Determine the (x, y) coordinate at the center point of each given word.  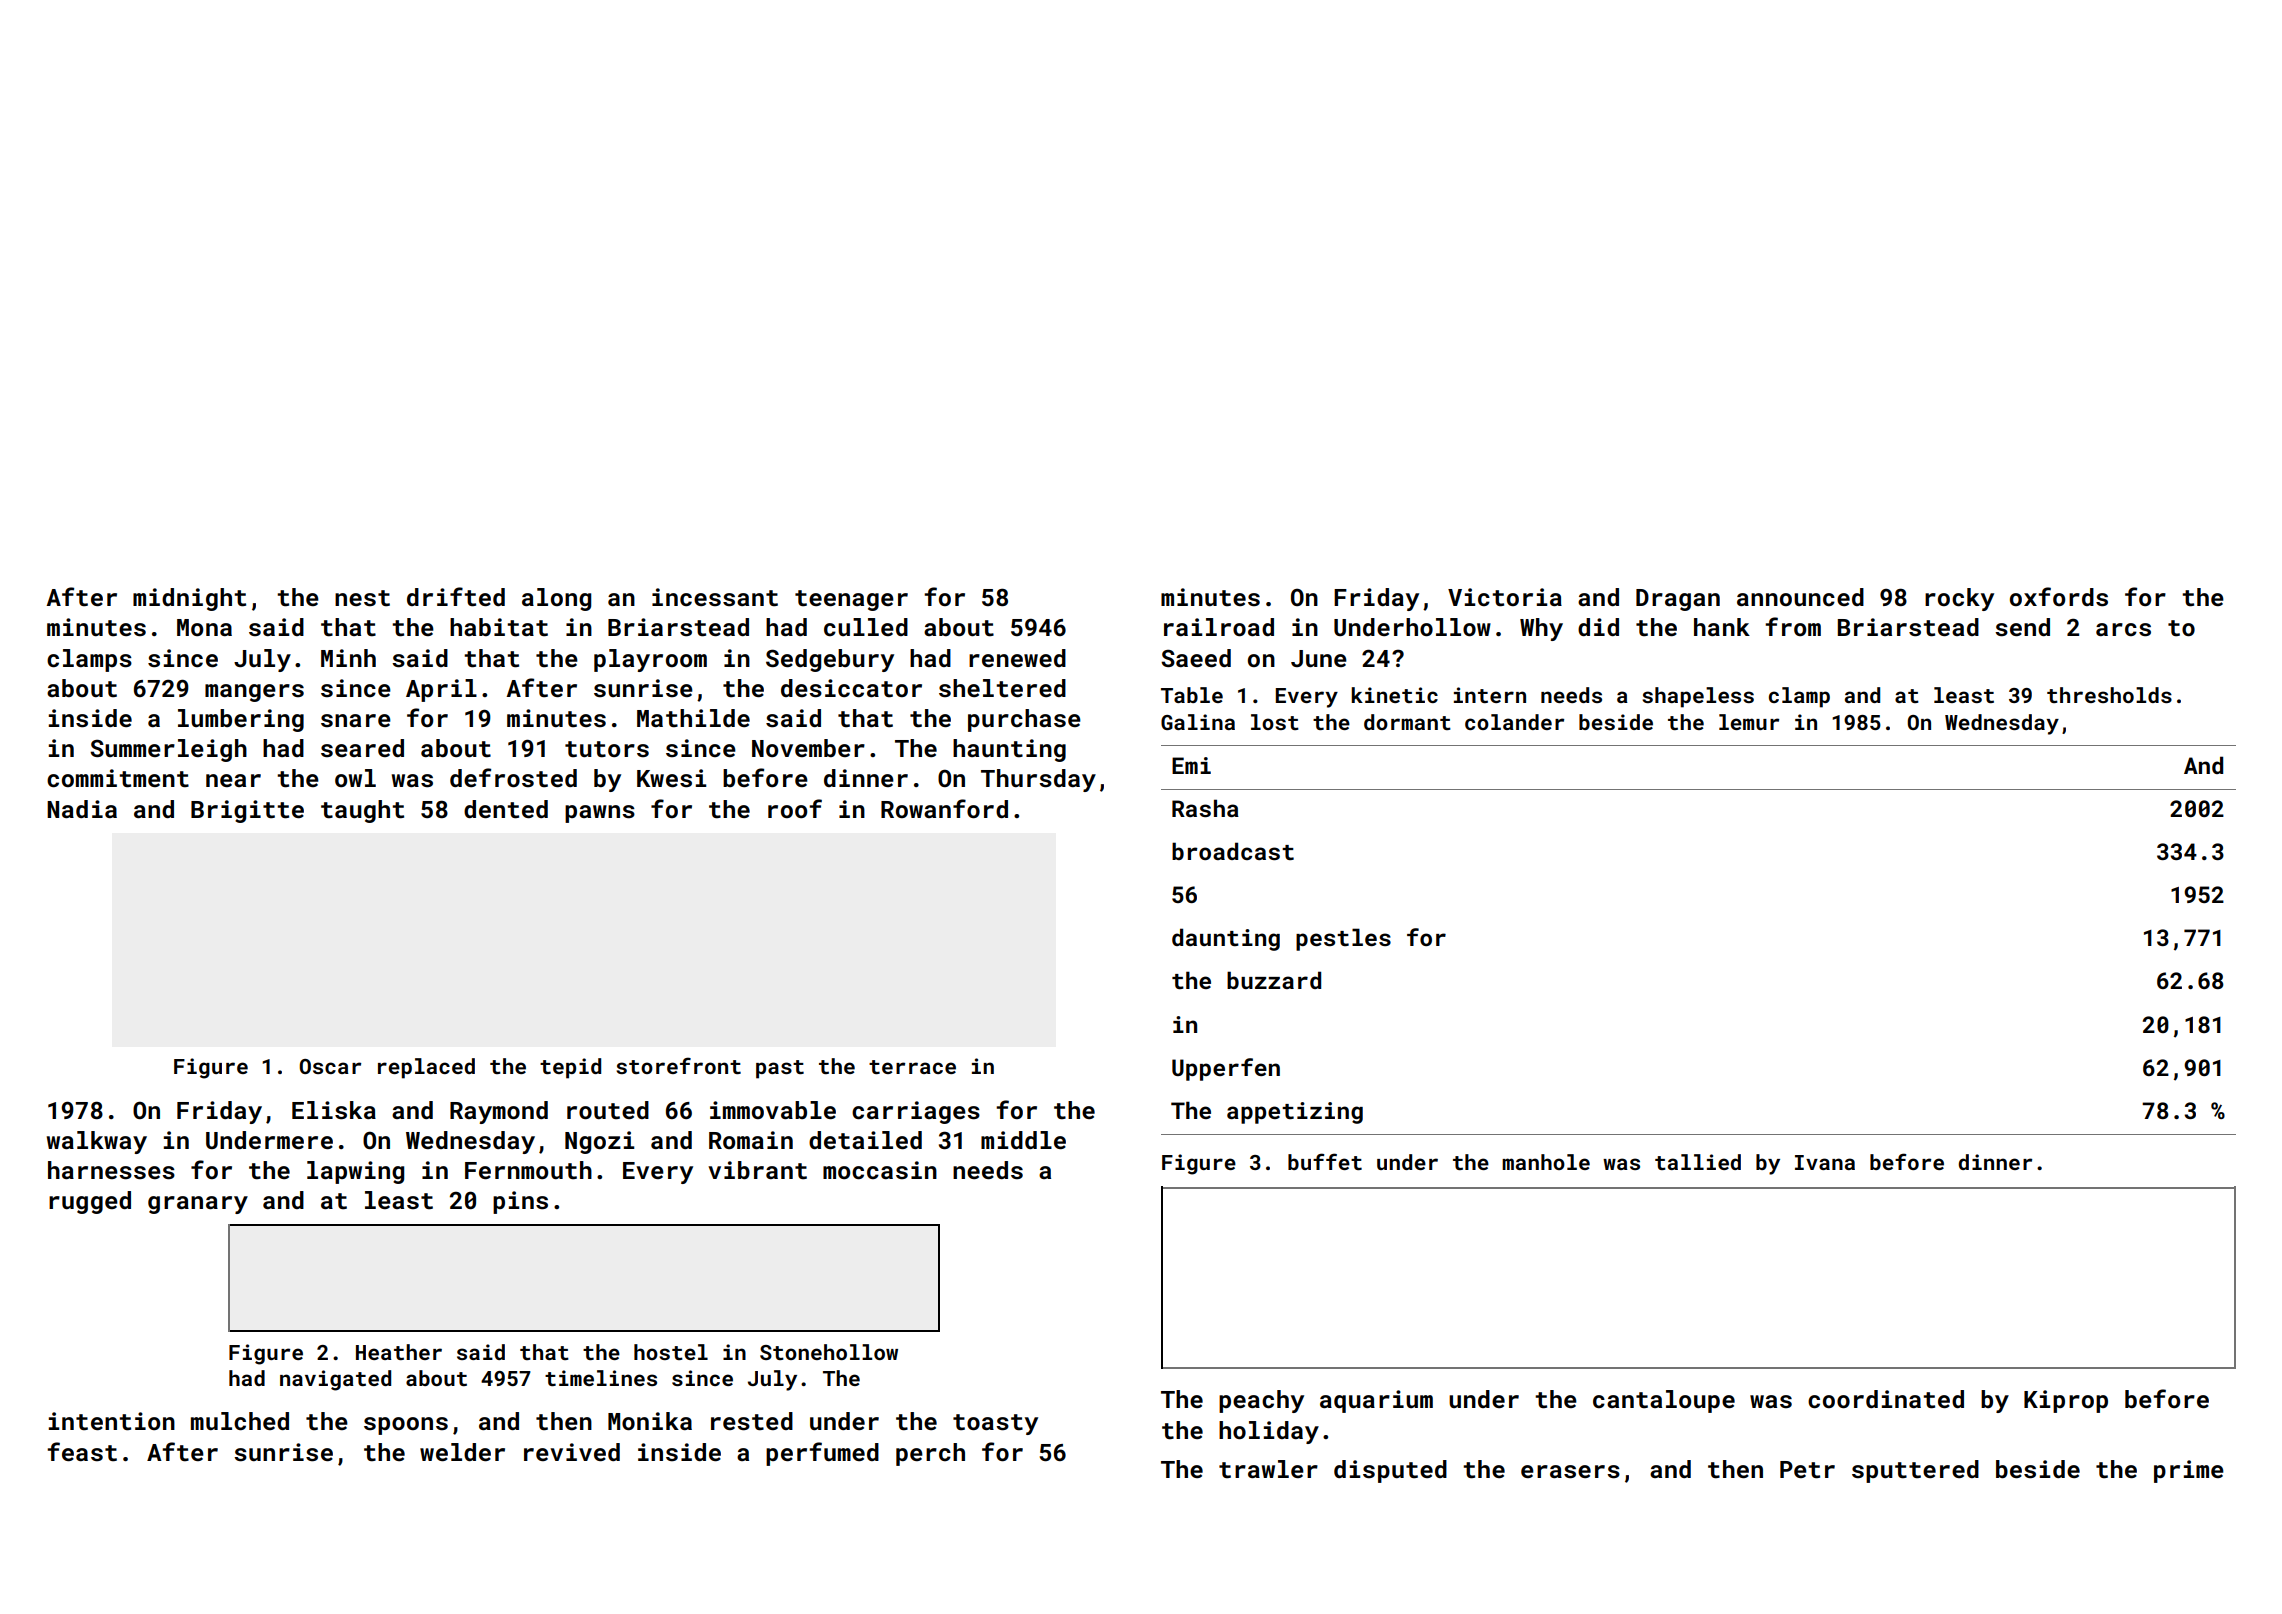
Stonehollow (829, 1352)
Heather (399, 1352)
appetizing (1295, 1113)
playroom (650, 660)
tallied (1698, 1162)
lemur (1749, 722)
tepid (570, 1068)
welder (462, 1452)
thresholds (2109, 695)
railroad (1219, 627)
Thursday (1038, 780)
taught (362, 811)
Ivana (1825, 1162)
